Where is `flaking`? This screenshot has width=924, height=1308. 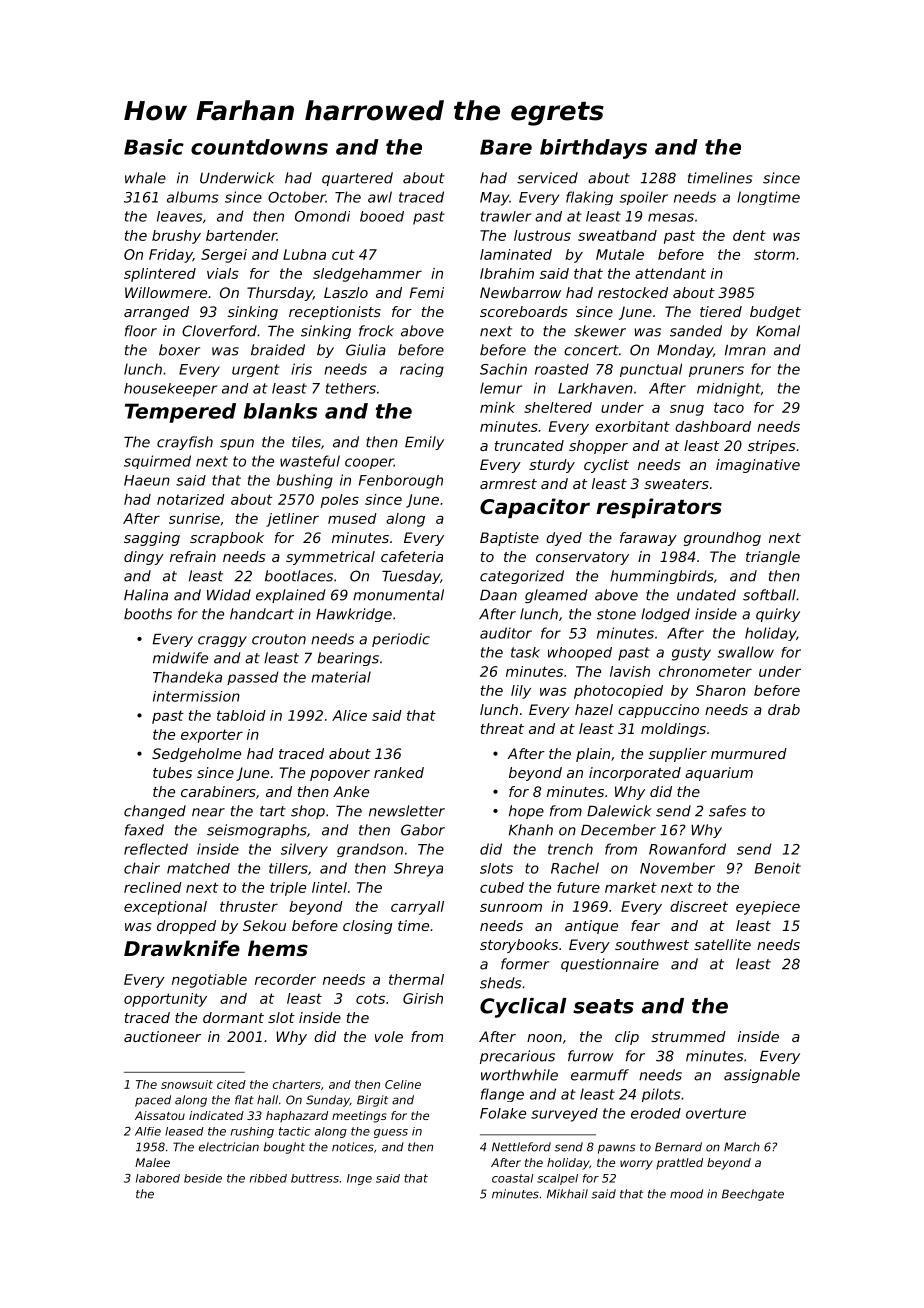 flaking is located at coordinates (589, 198).
